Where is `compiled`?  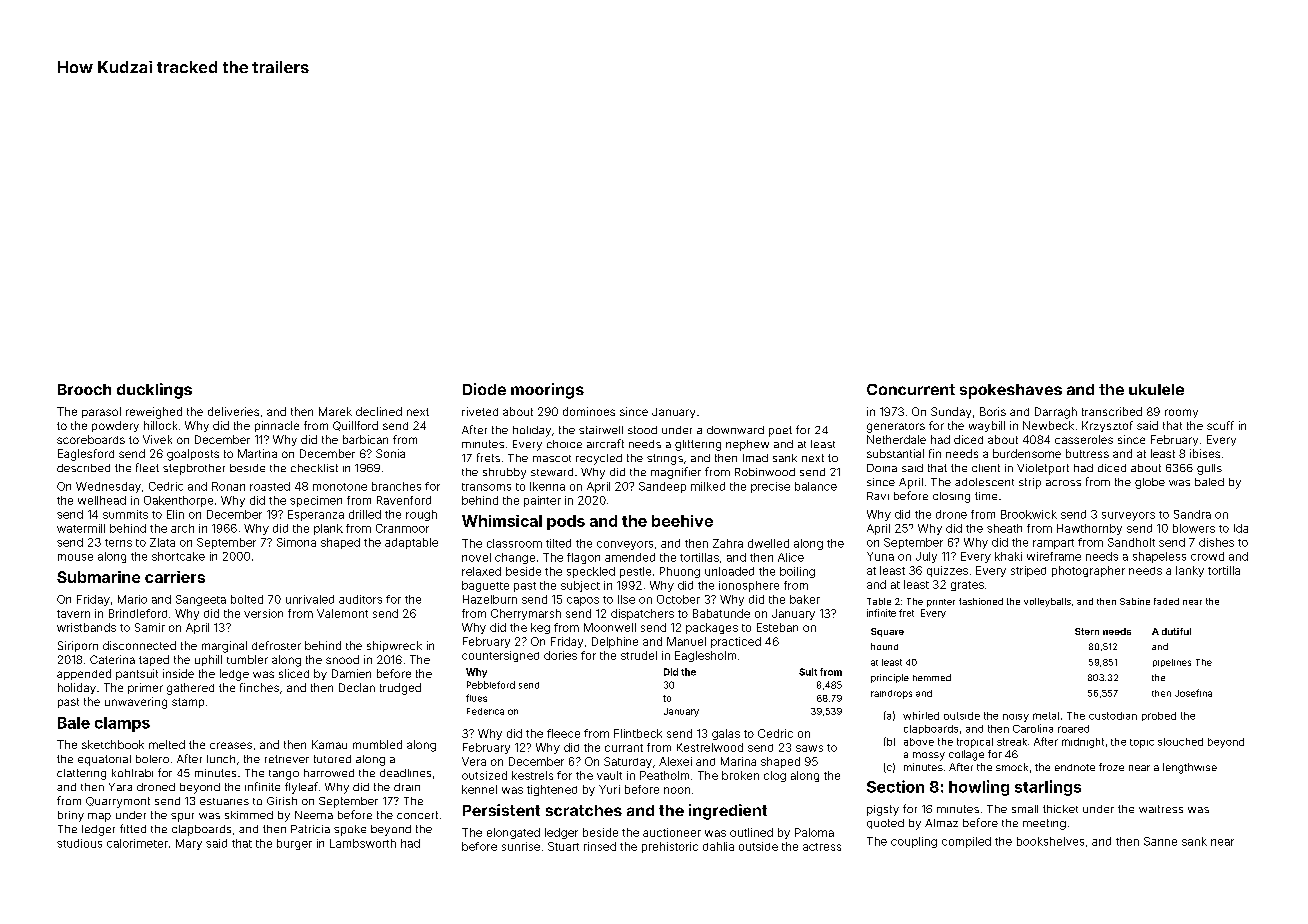
compiled is located at coordinates (966, 842).
